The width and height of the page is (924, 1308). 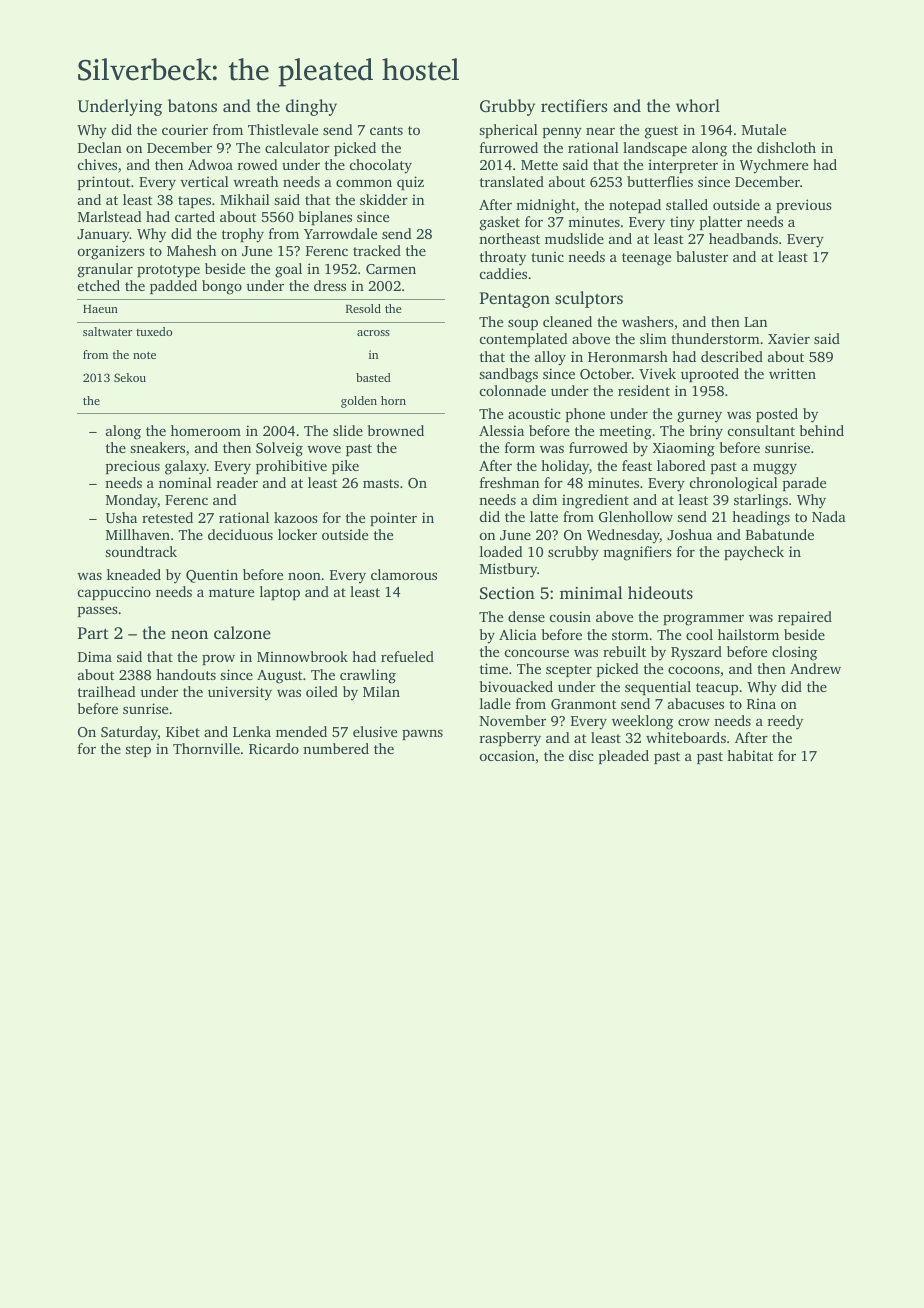 I want to click on pleaded, so click(x=624, y=757).
